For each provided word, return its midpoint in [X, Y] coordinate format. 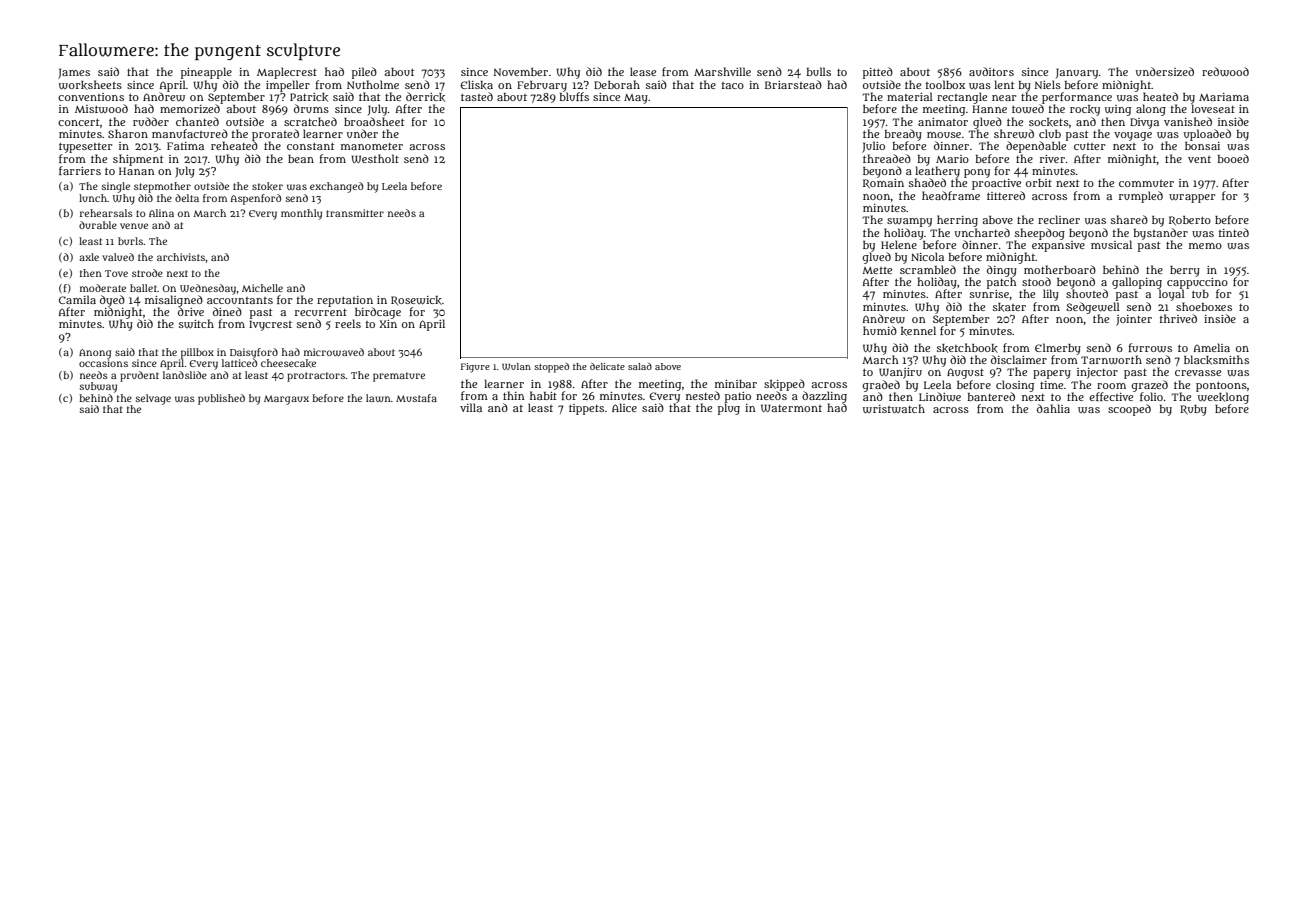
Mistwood [101, 109]
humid [880, 330]
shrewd [1014, 133]
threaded [887, 158]
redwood [1225, 72]
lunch [93, 198]
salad [640, 366]
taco [733, 85]
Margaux [286, 400]
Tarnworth [1111, 360]
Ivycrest [270, 325]
